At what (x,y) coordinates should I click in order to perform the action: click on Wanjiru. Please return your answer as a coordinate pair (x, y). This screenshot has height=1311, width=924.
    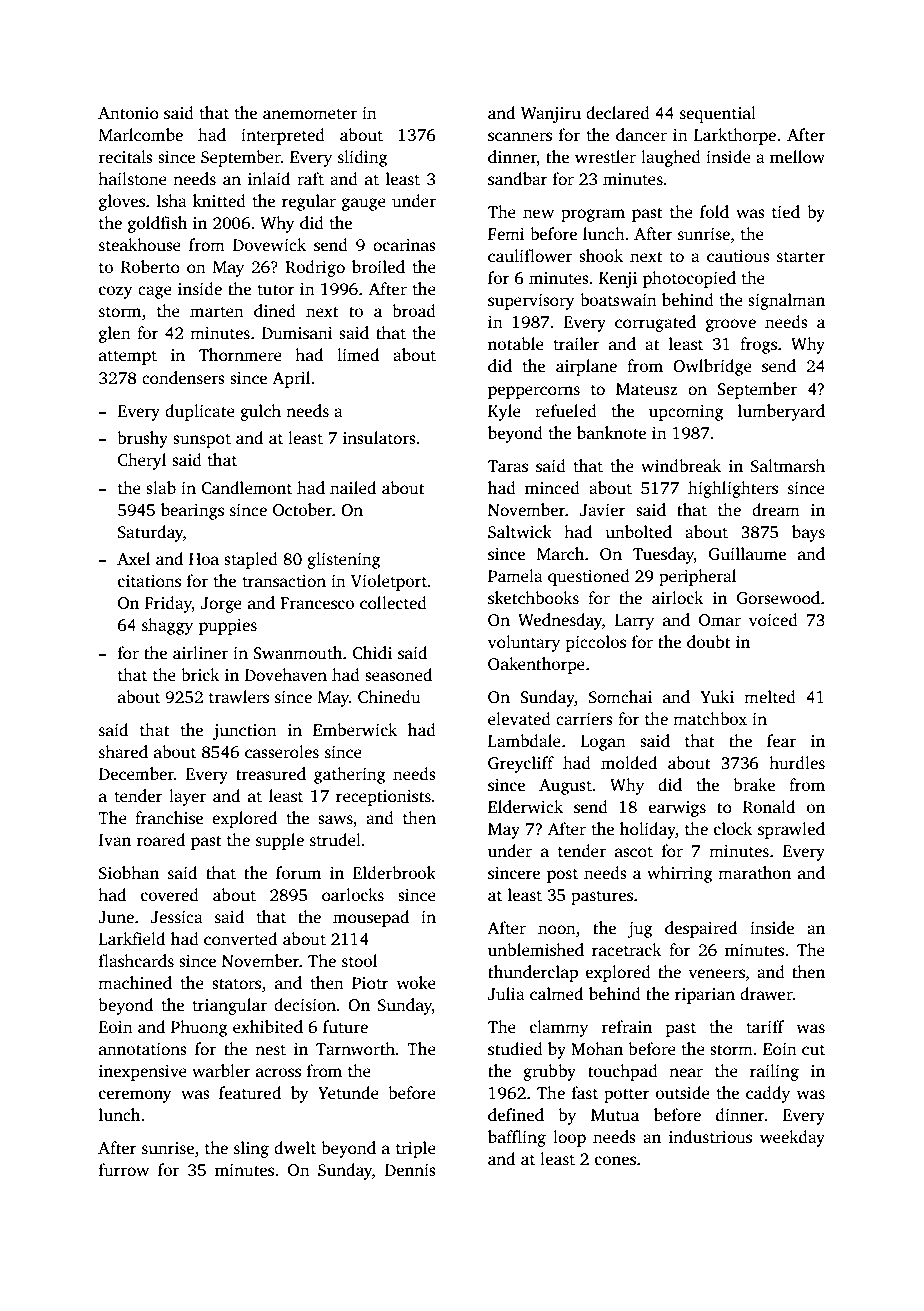
    Looking at the image, I should click on (551, 115).
